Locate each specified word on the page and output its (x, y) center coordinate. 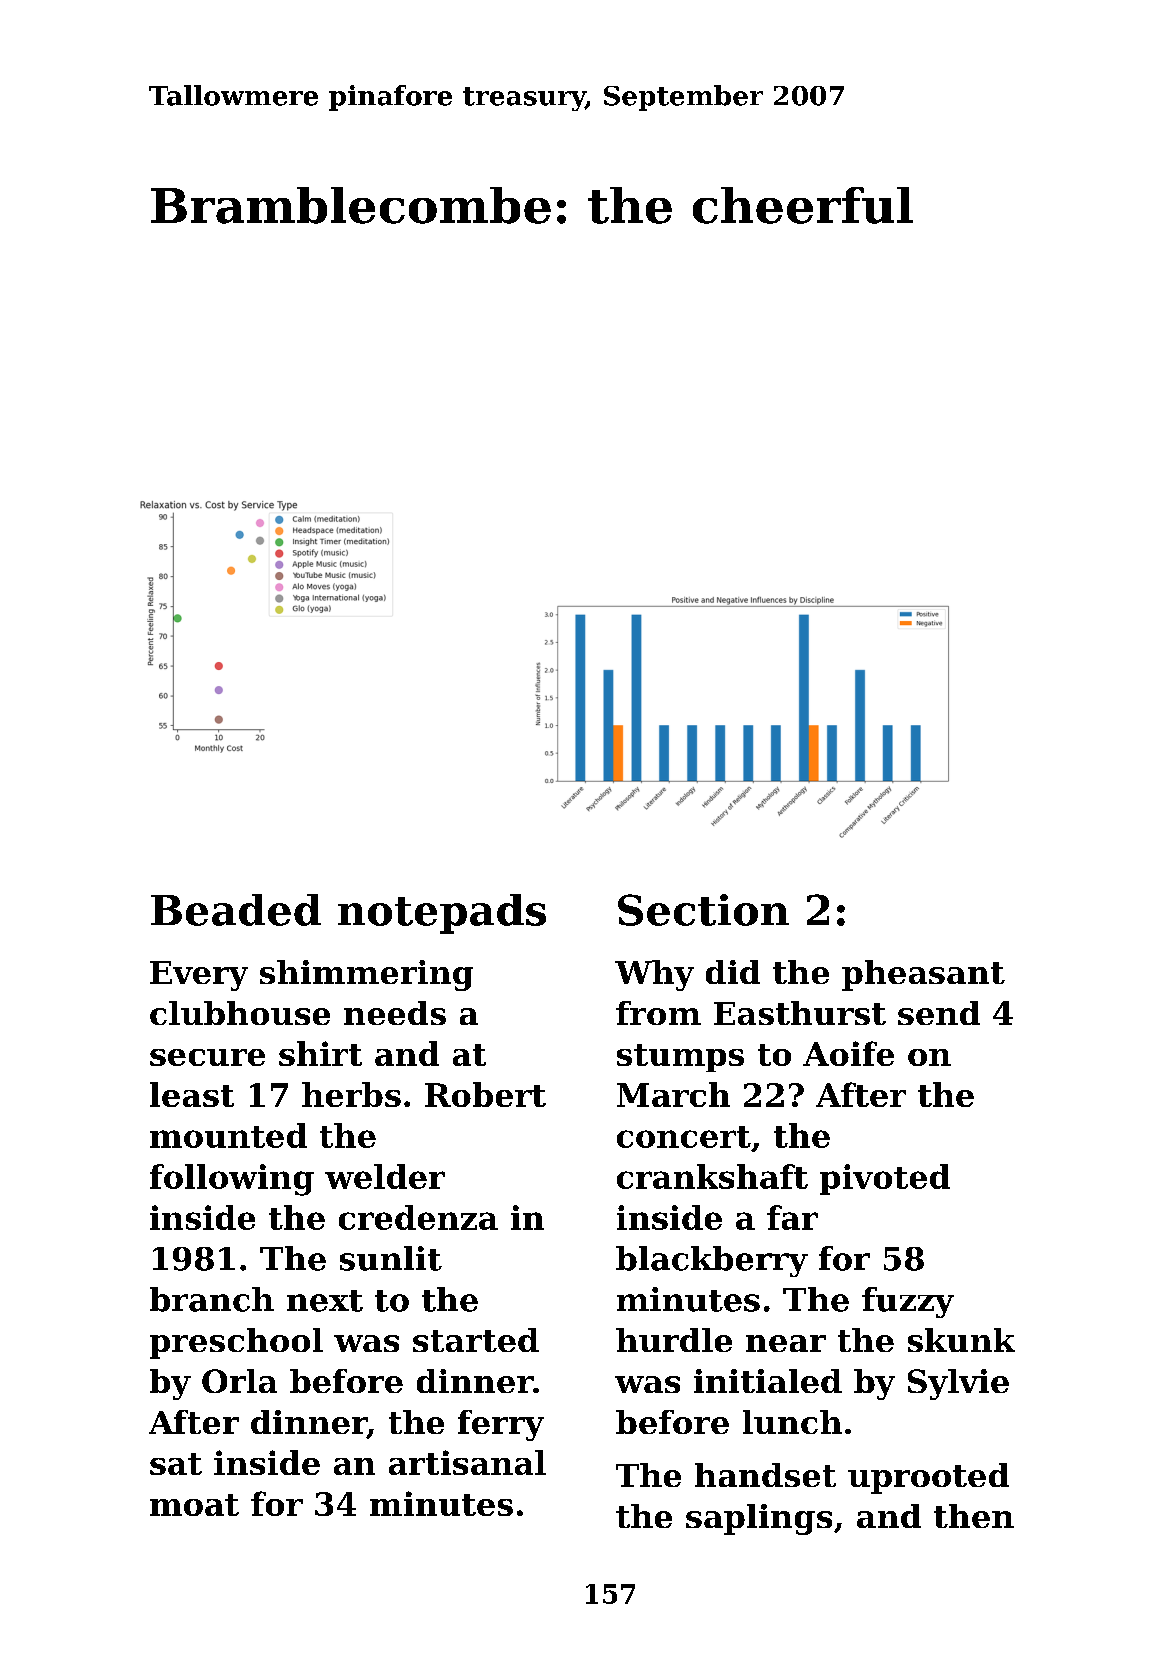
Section (703, 910)
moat (194, 1505)
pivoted (885, 1179)
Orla (239, 1381)
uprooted (928, 1478)
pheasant (923, 975)
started (476, 1340)
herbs (351, 1094)
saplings (759, 1519)
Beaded (236, 910)
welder (385, 1176)
